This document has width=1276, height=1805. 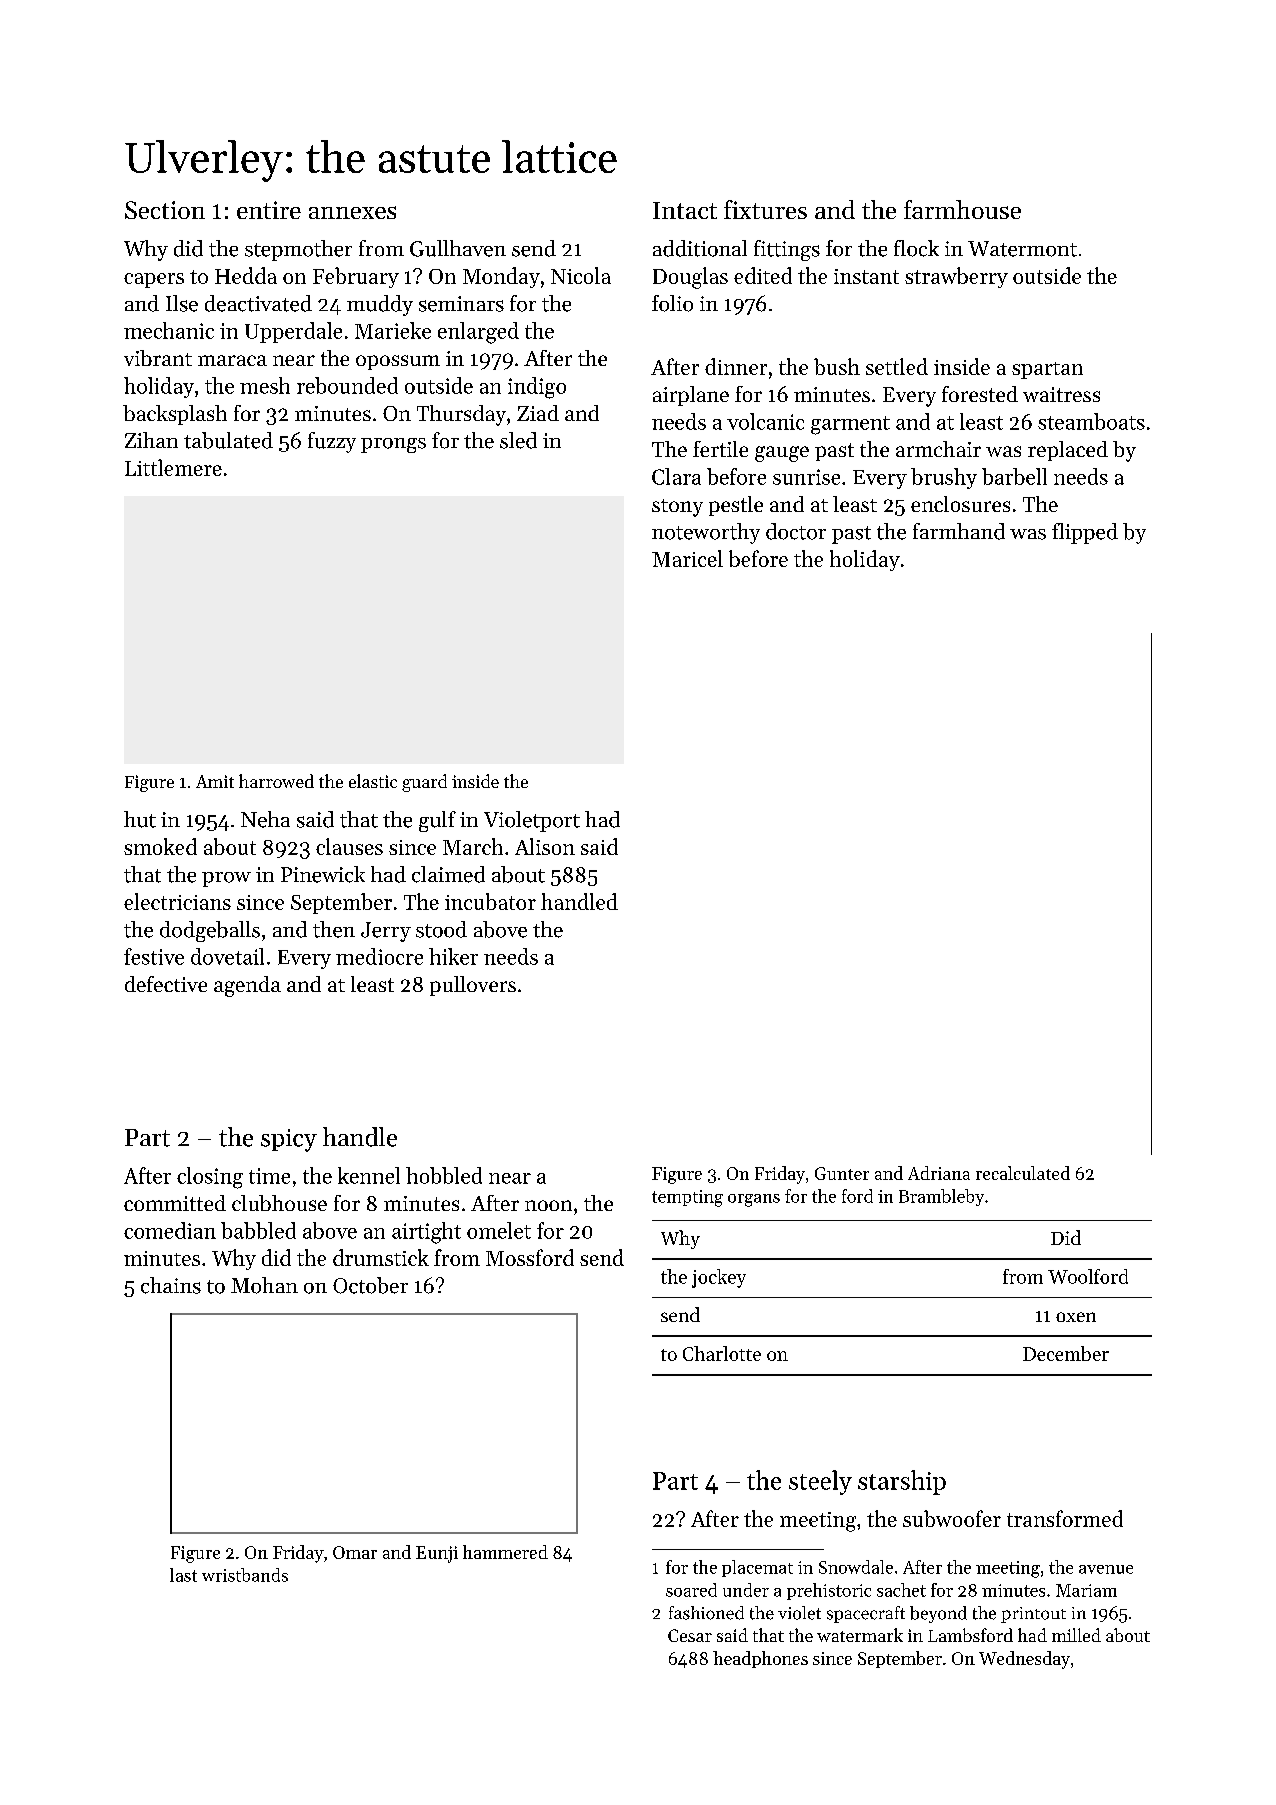 I want to click on farmhand, so click(x=959, y=531).
